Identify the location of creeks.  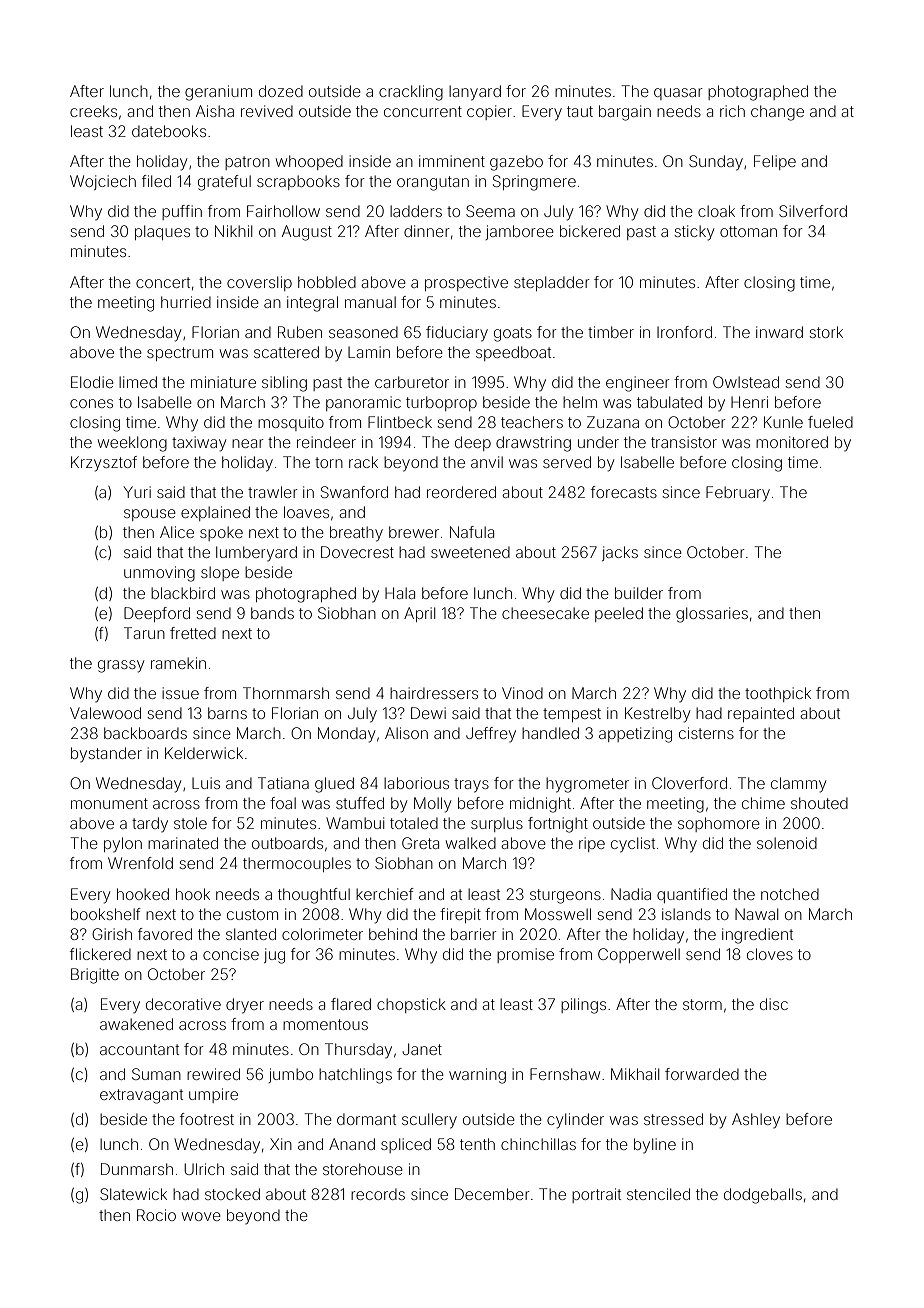
(93, 111).
